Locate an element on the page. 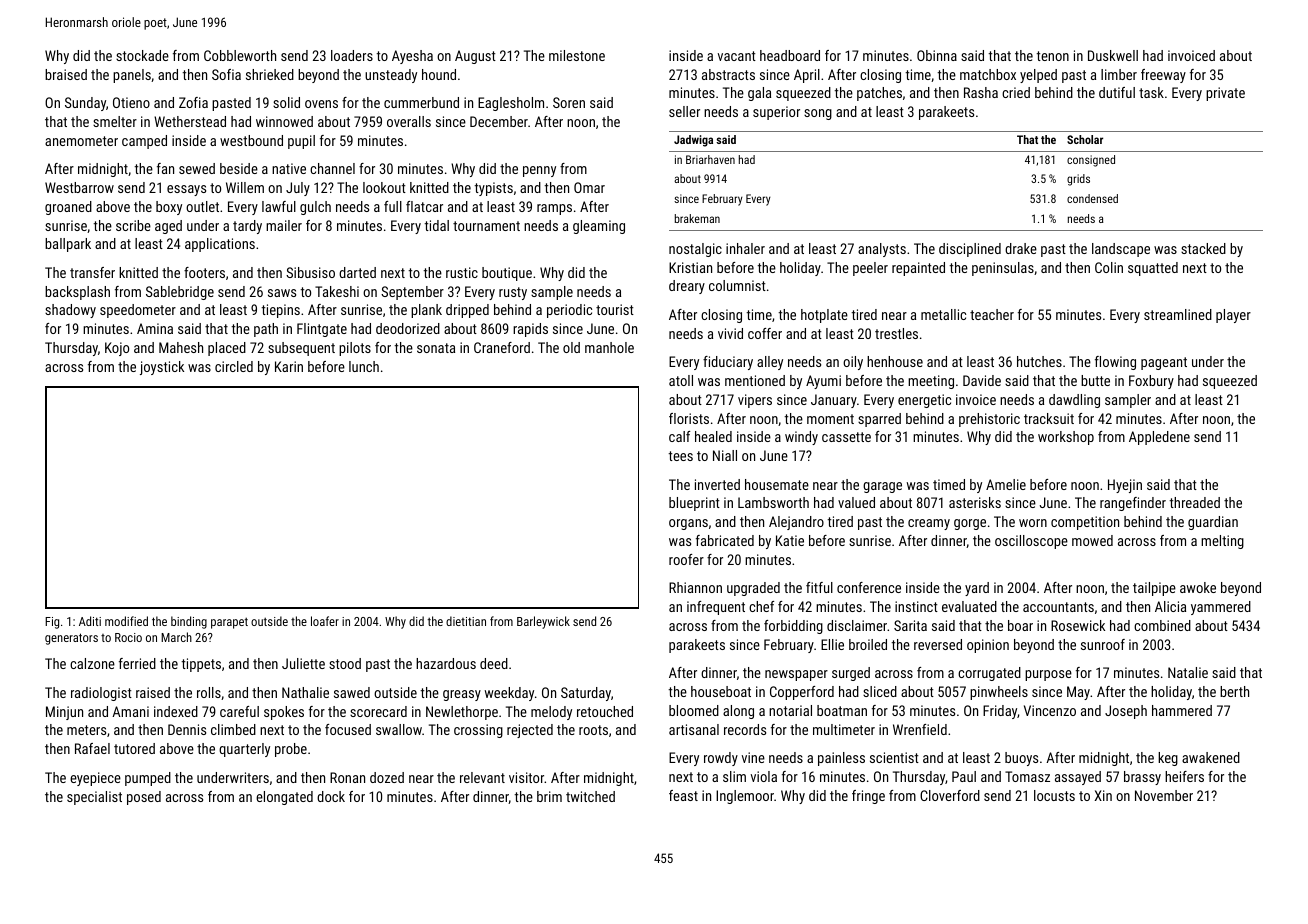 Image resolution: width=1308 pixels, height=924 pixels. Appledene is located at coordinates (1159, 438).
